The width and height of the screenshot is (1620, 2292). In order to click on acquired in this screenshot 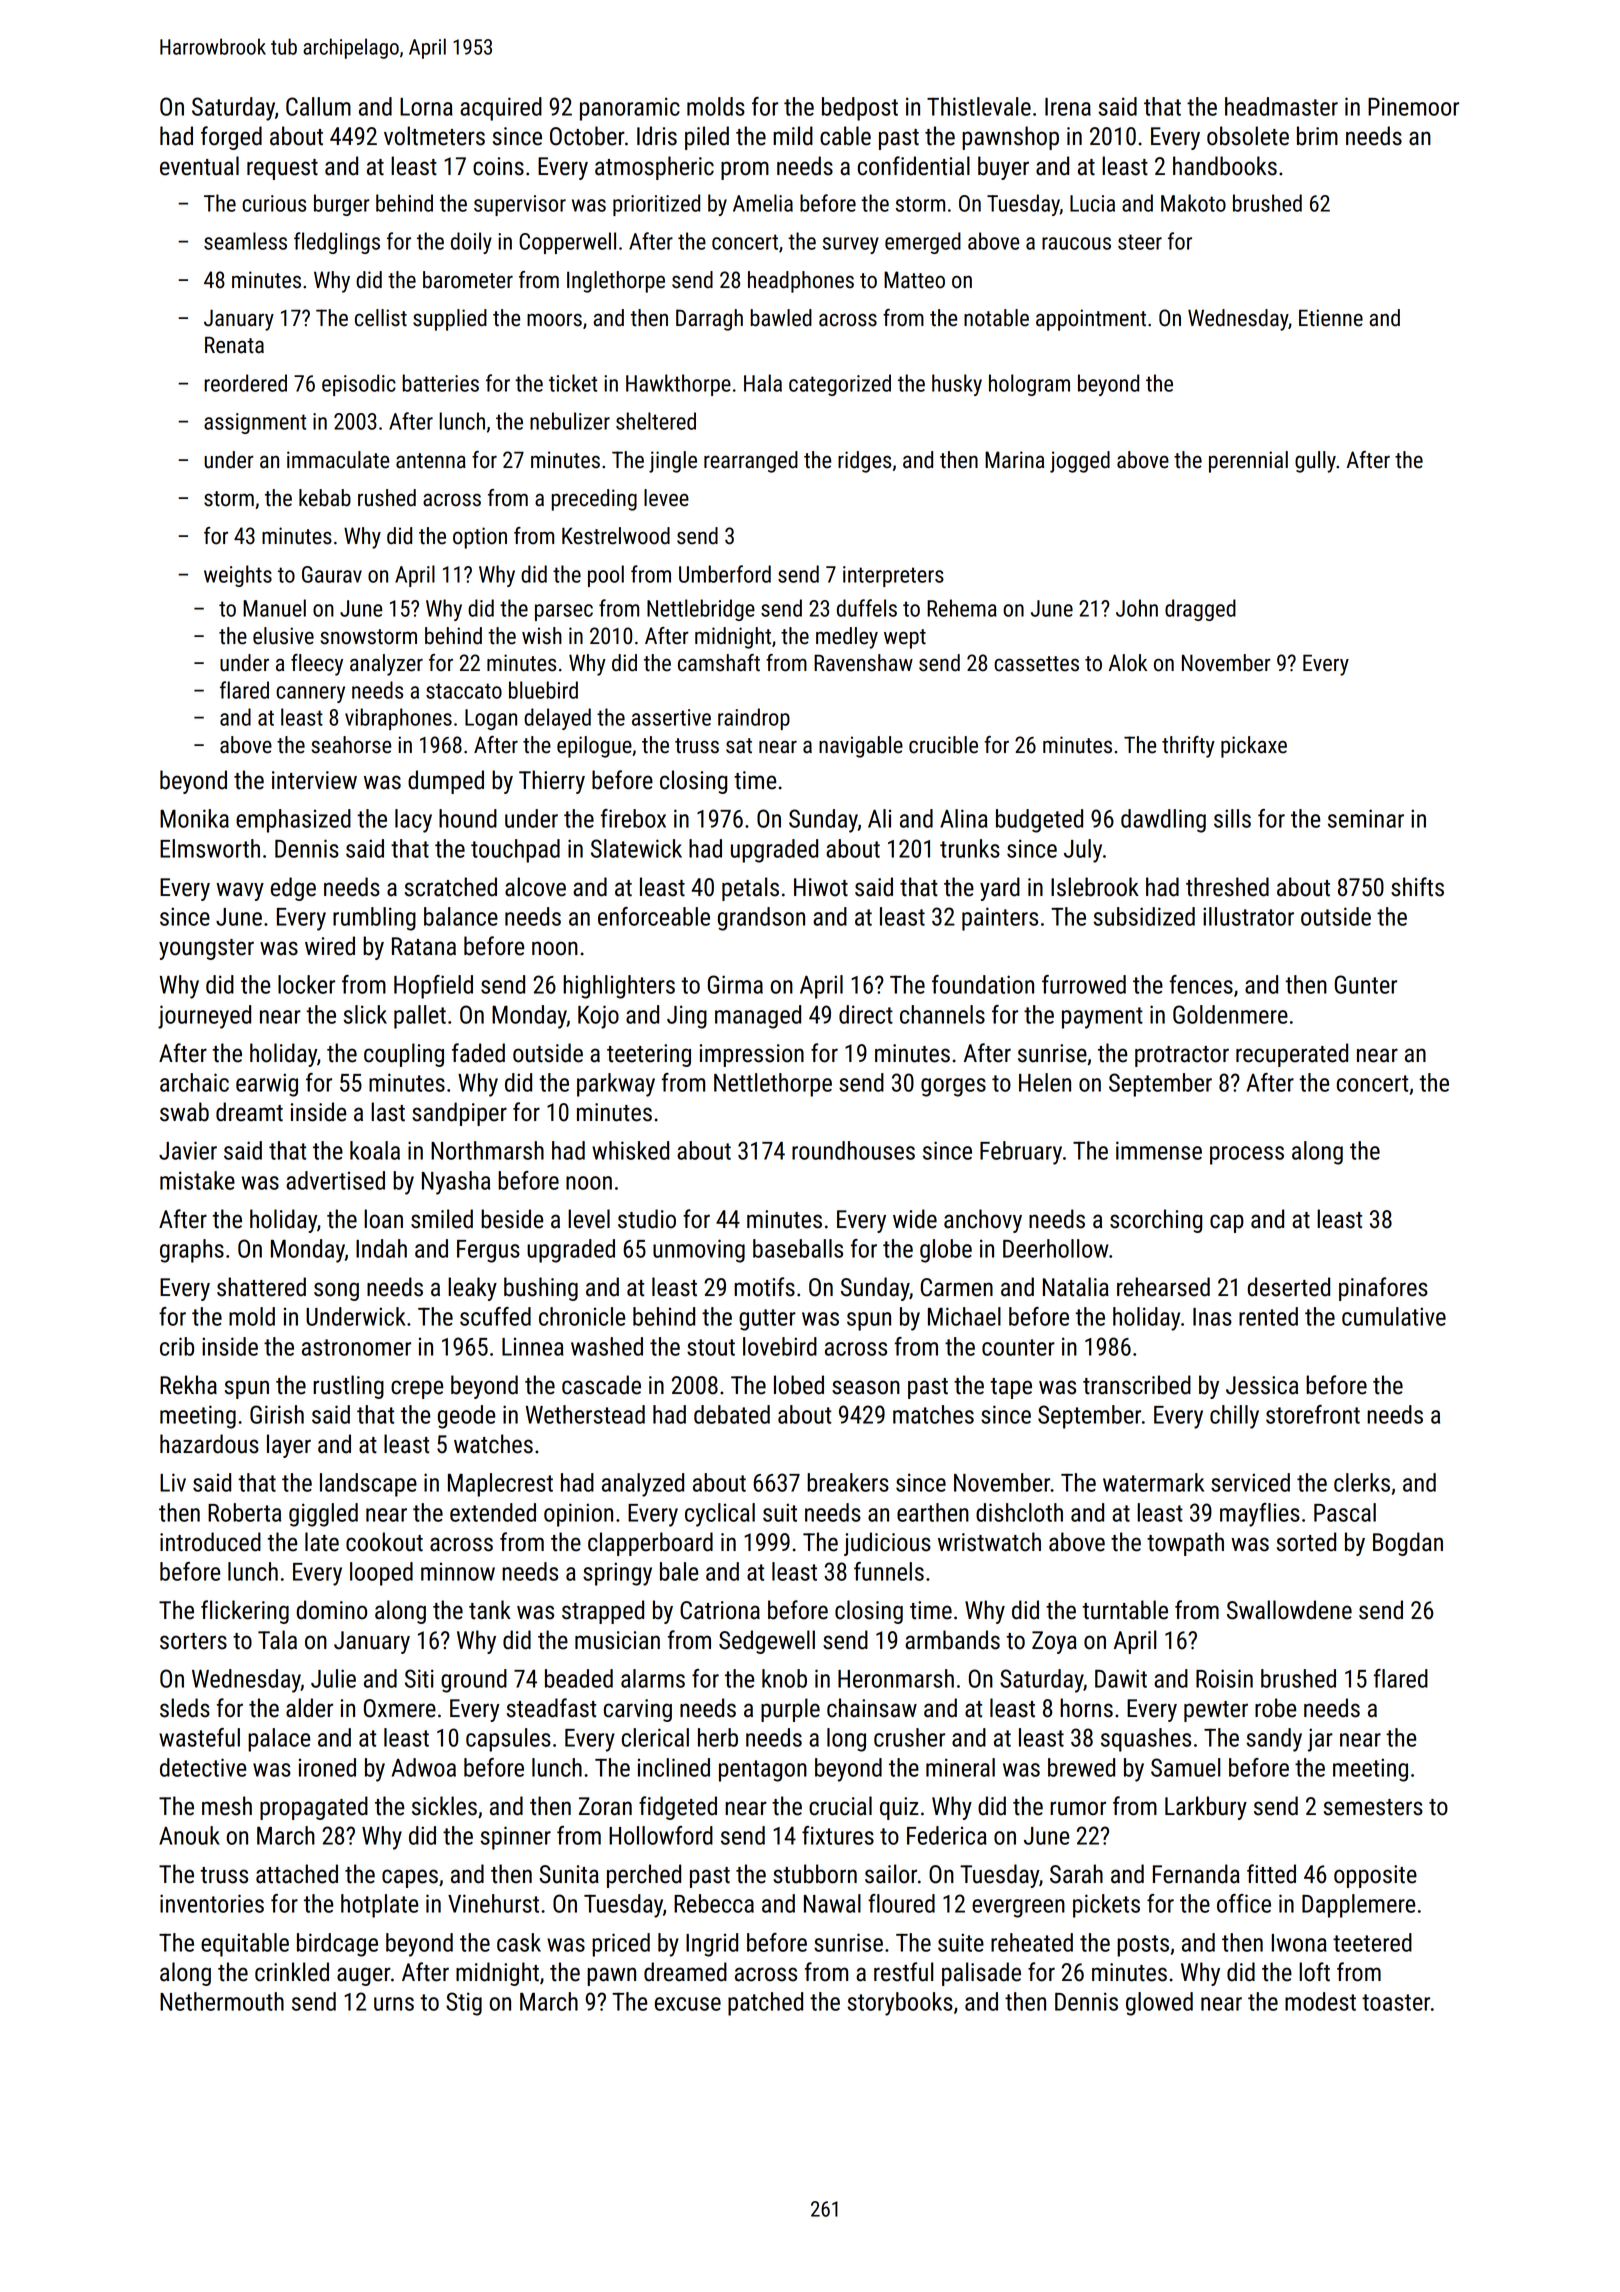, I will do `click(501, 109)`.
